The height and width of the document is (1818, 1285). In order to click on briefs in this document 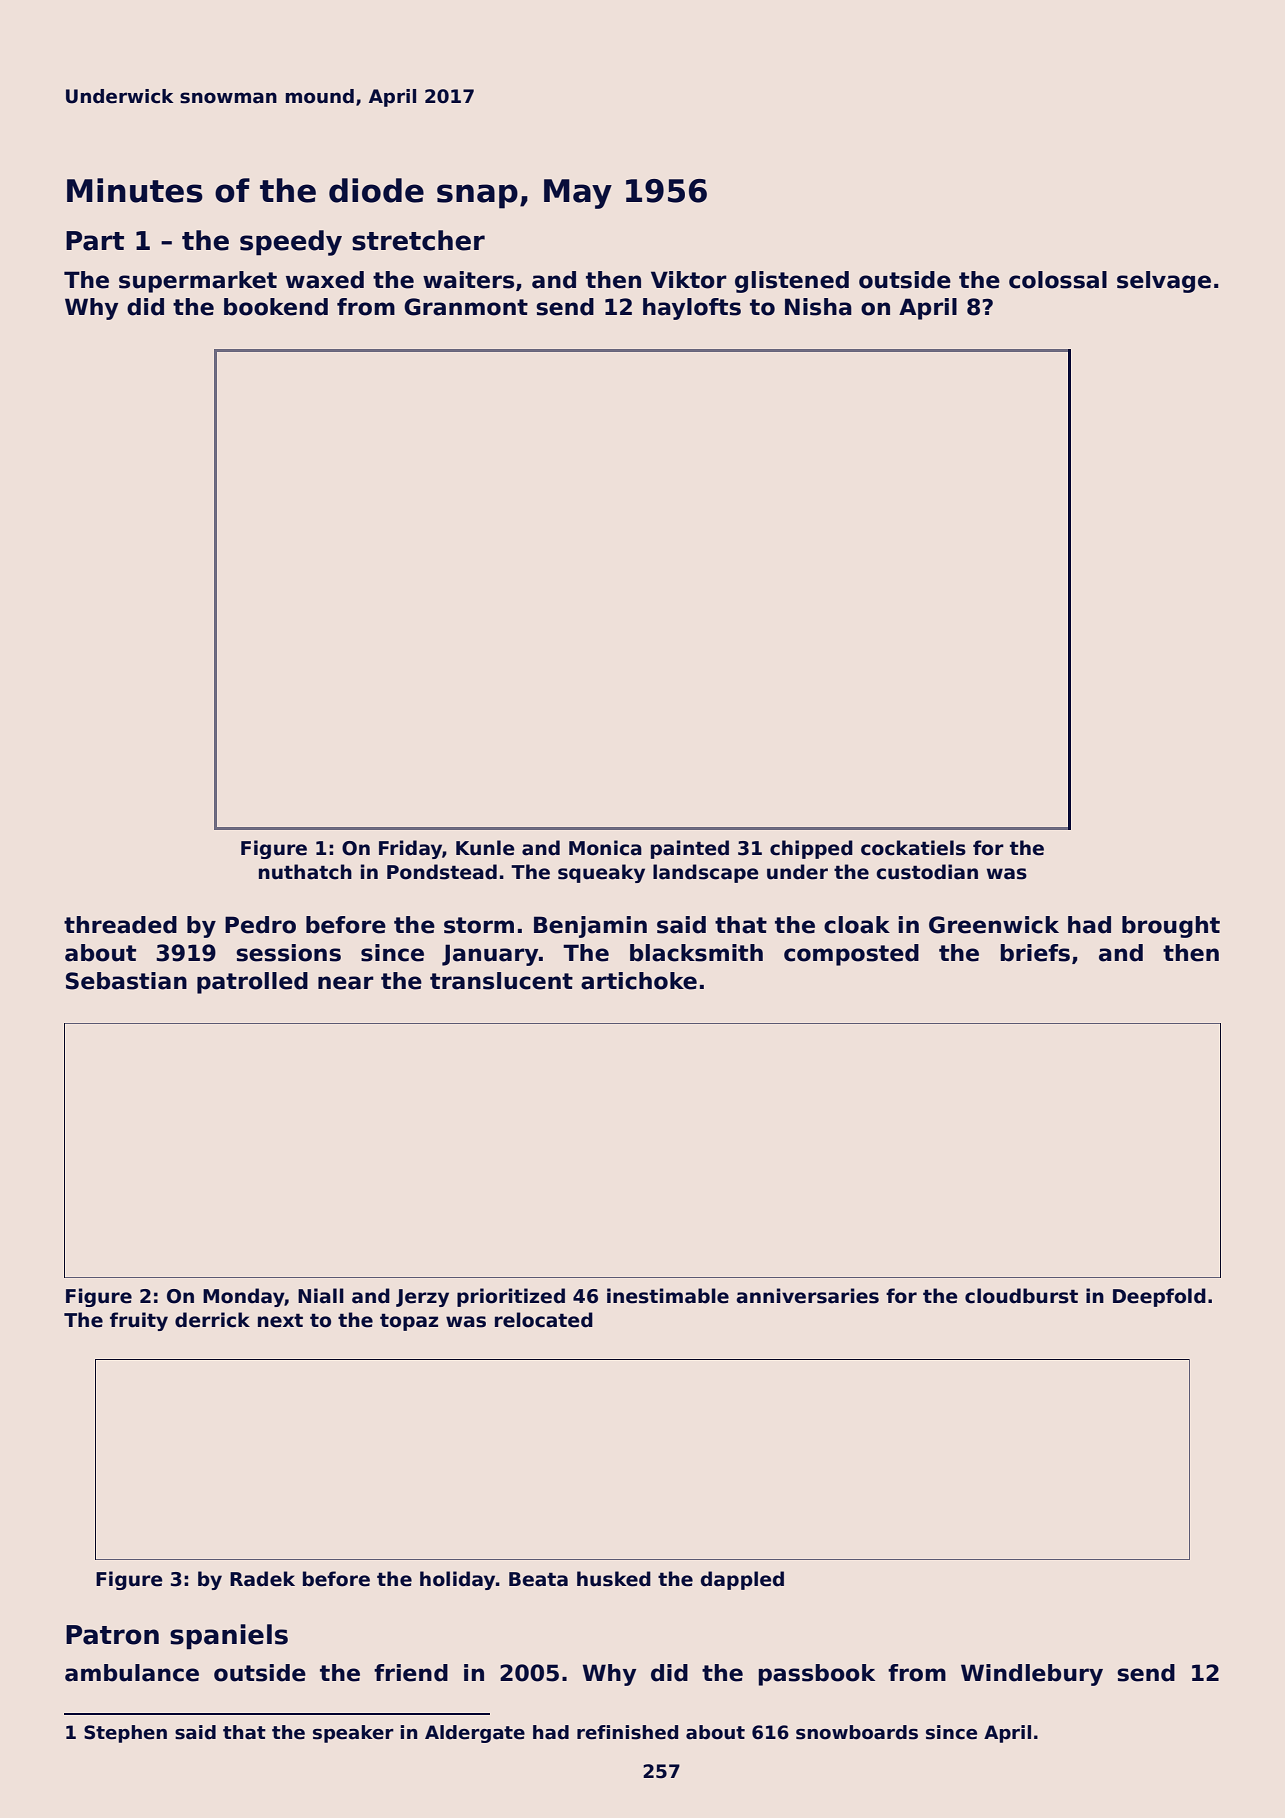, I will do `click(1035, 953)`.
